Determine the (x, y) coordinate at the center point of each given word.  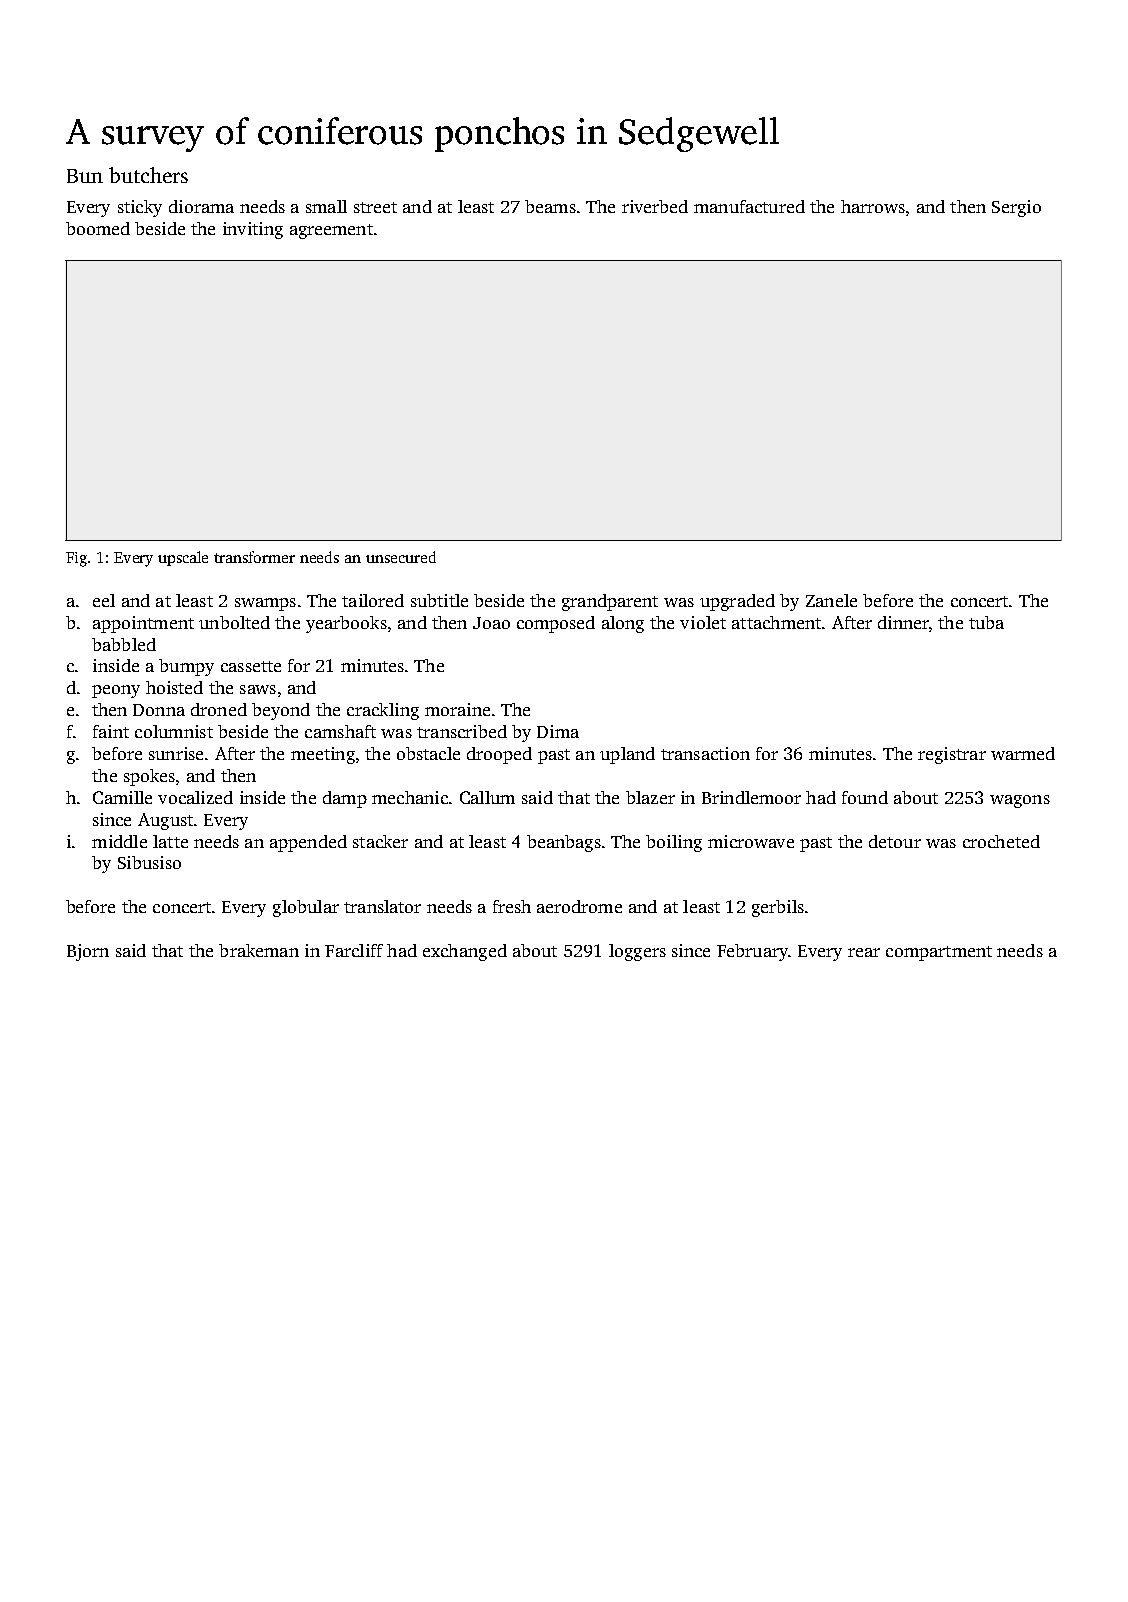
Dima (558, 731)
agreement (331, 231)
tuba (986, 622)
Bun (85, 176)
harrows (873, 206)
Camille (122, 797)
